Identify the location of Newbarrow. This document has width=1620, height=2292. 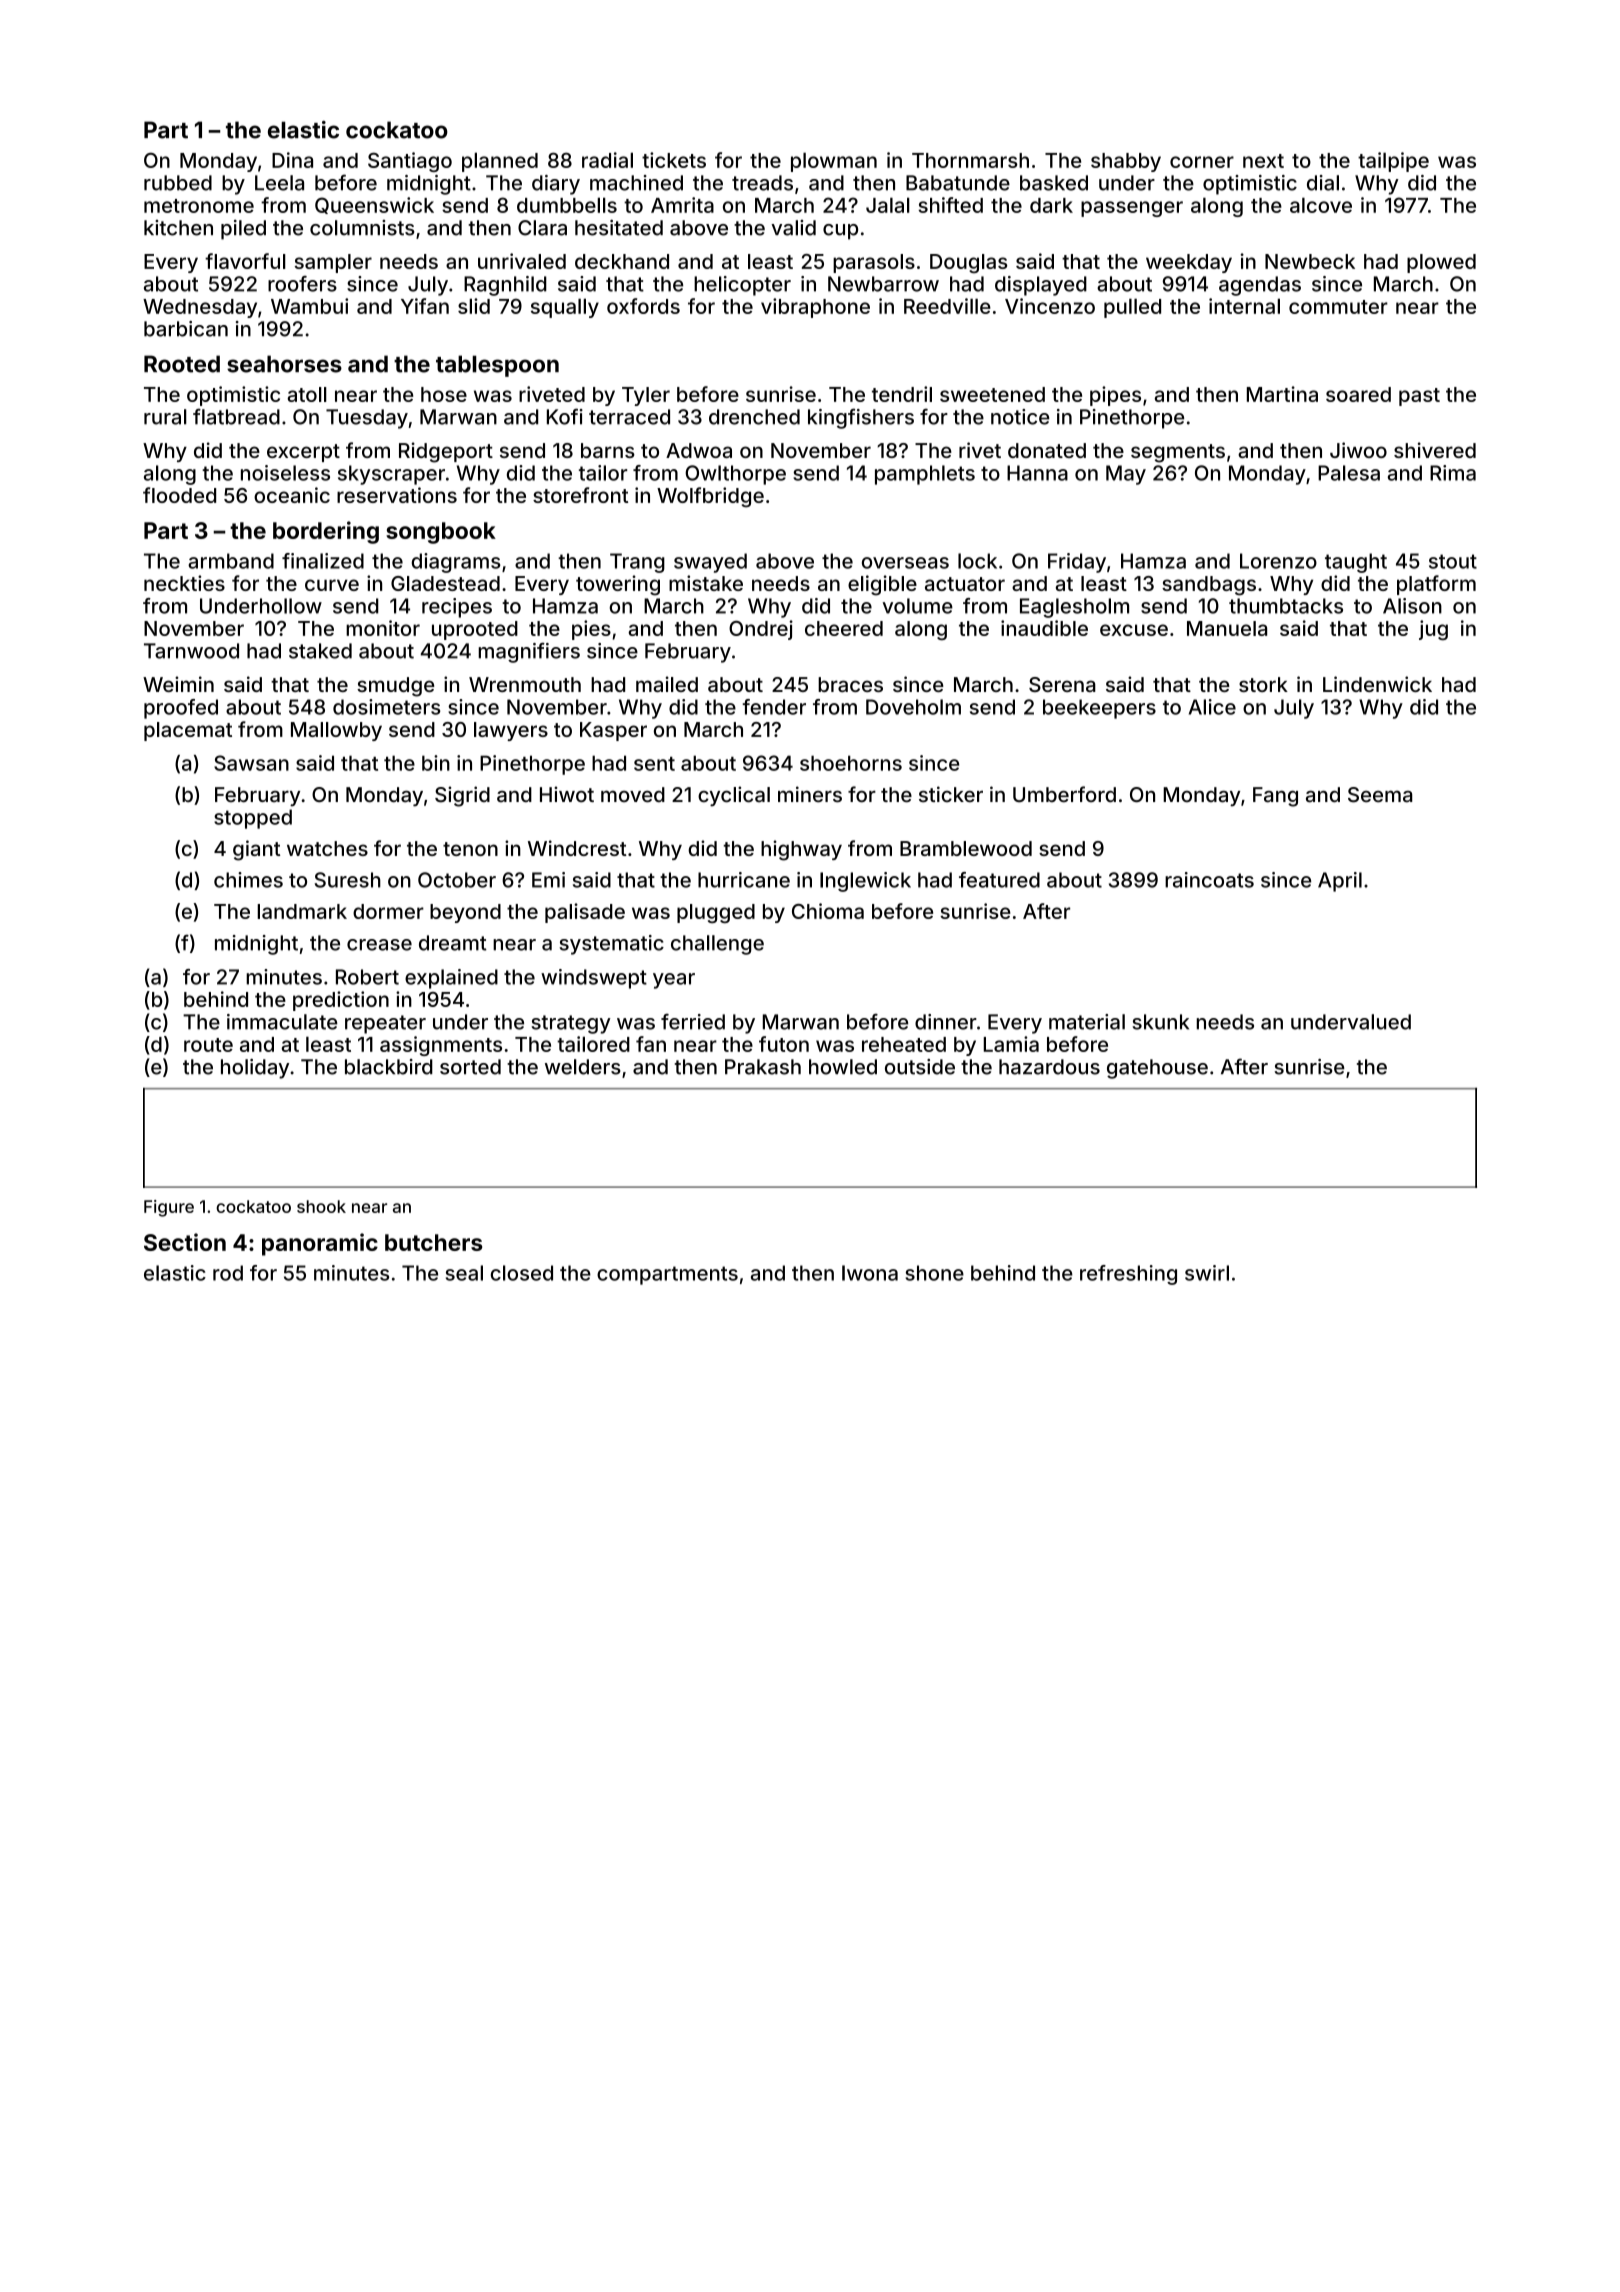
(883, 284).
